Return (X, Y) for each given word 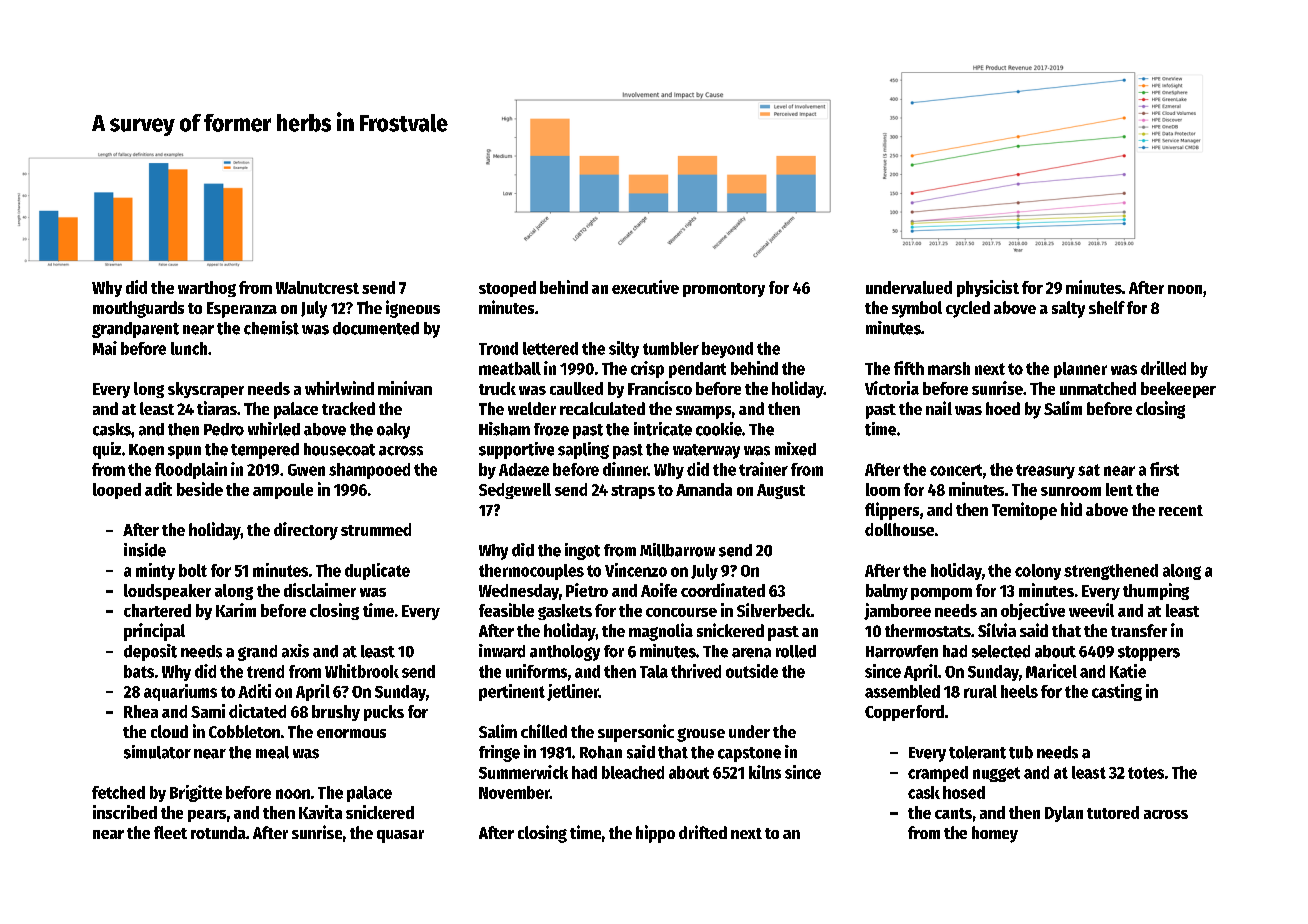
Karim (236, 610)
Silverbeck (774, 610)
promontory (724, 290)
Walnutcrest (317, 287)
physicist (988, 288)
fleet (170, 832)
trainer (763, 469)
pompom (941, 594)
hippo (655, 834)
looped (117, 491)
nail (939, 408)
